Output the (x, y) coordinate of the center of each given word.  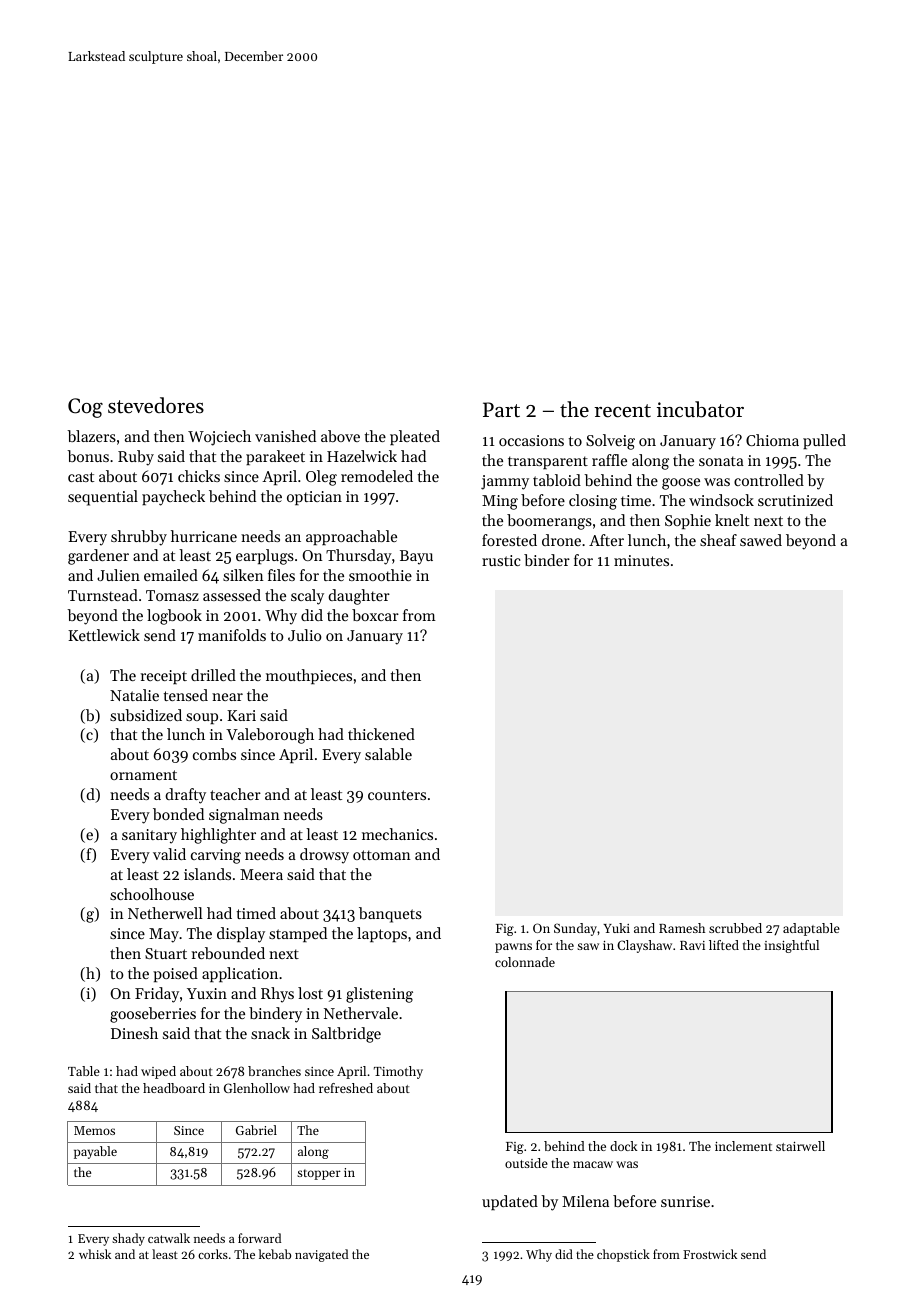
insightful (791, 946)
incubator (700, 409)
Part (501, 410)
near (227, 697)
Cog (85, 408)
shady (128, 1239)
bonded (178, 814)
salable (388, 754)
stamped (298, 934)
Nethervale (361, 1013)
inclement (743, 1146)
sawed (761, 540)
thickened (381, 734)
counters (397, 795)
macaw (593, 1164)
